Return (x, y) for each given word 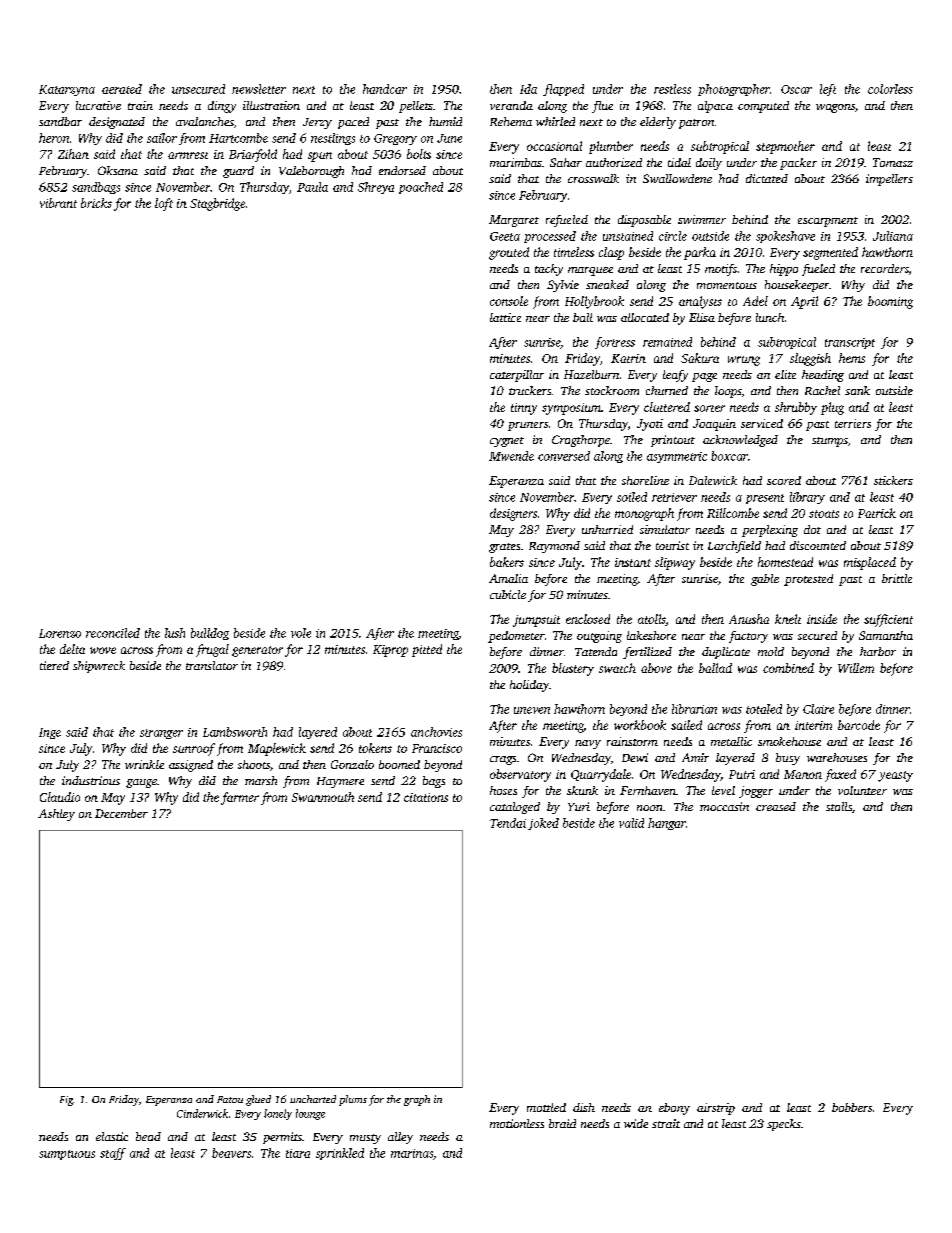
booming (890, 302)
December (121, 813)
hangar (667, 824)
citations (426, 797)
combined (788, 668)
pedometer (516, 637)
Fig (66, 1101)
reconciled (113, 633)
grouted (509, 253)
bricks (96, 203)
